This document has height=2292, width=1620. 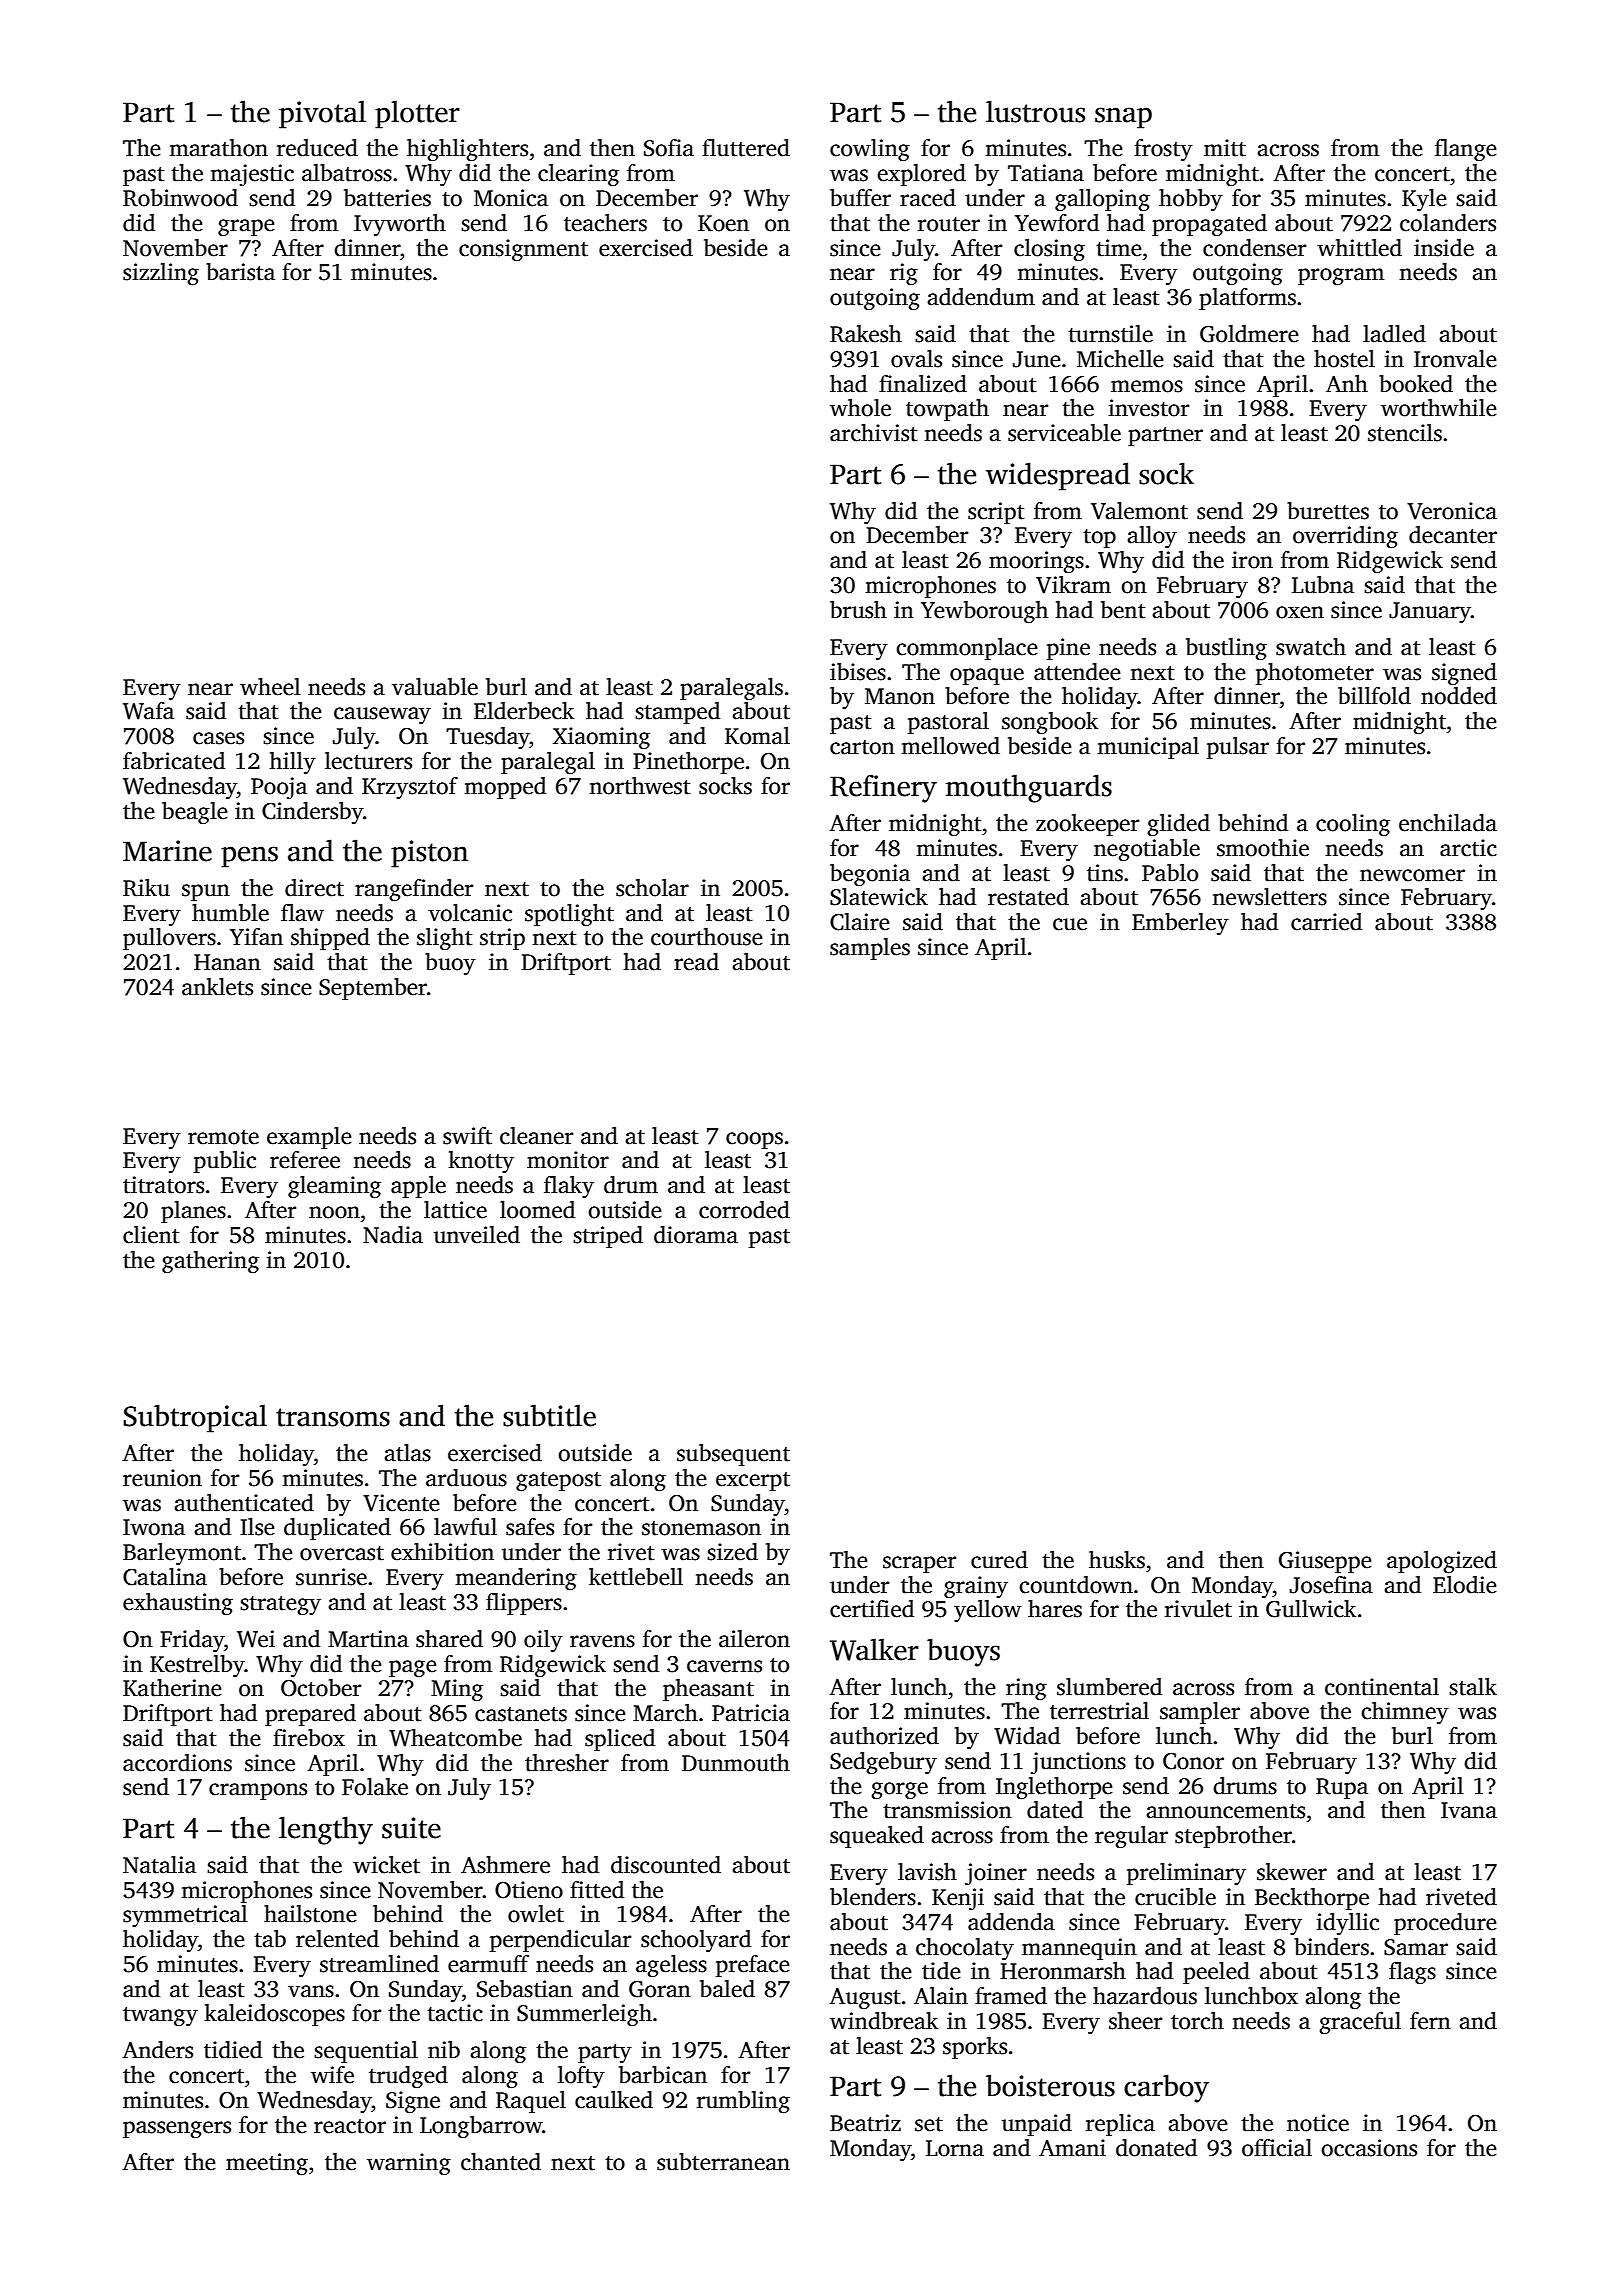 I want to click on fluttered, so click(x=746, y=148).
